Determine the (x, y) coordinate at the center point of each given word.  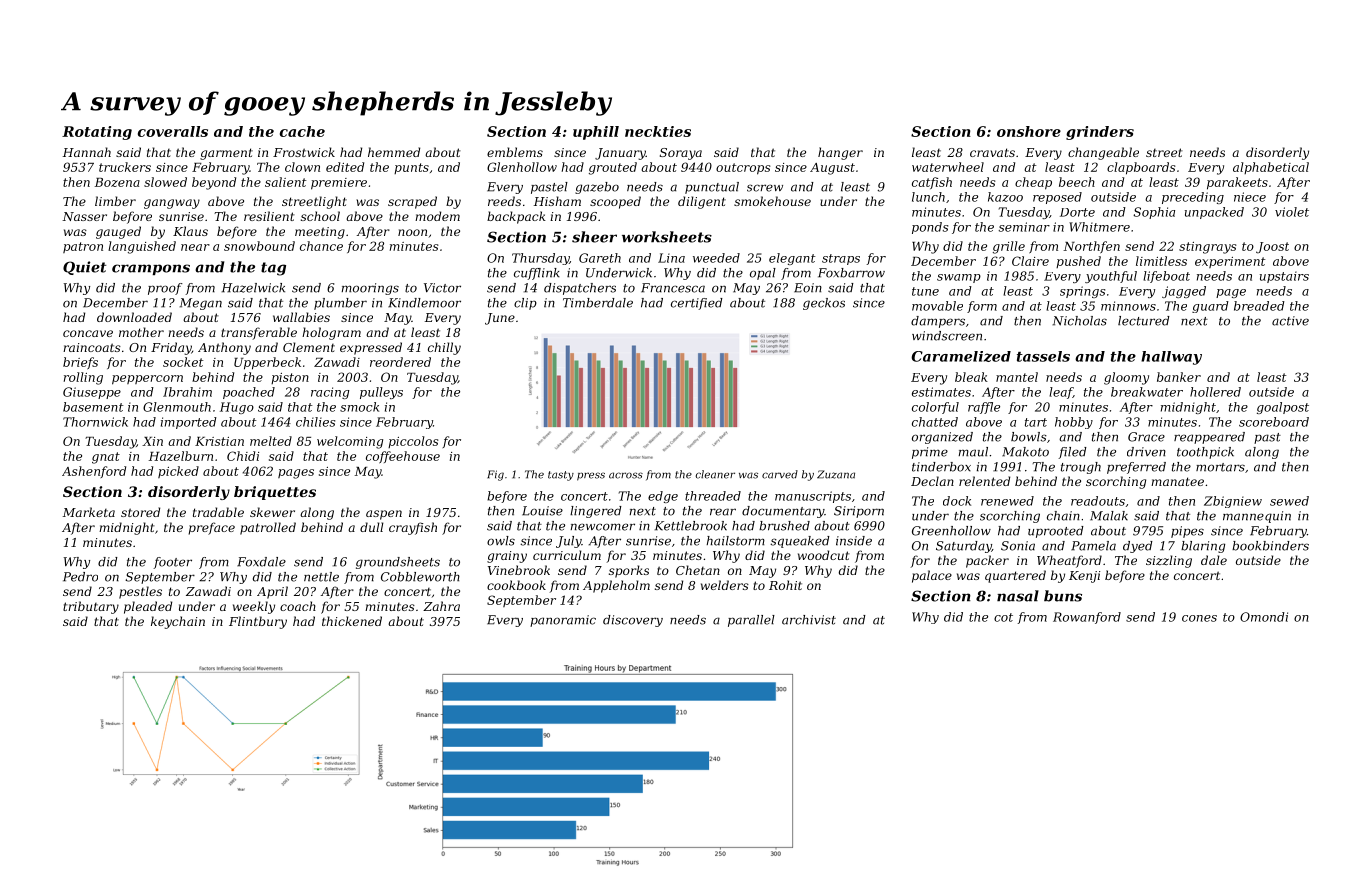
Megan (201, 304)
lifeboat (1166, 277)
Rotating (97, 133)
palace (932, 576)
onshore (1029, 131)
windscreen (947, 336)
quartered (1015, 576)
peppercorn (147, 380)
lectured (1144, 321)
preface (211, 528)
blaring (1203, 547)
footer (172, 563)
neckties (658, 131)
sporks (629, 571)
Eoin (808, 288)
